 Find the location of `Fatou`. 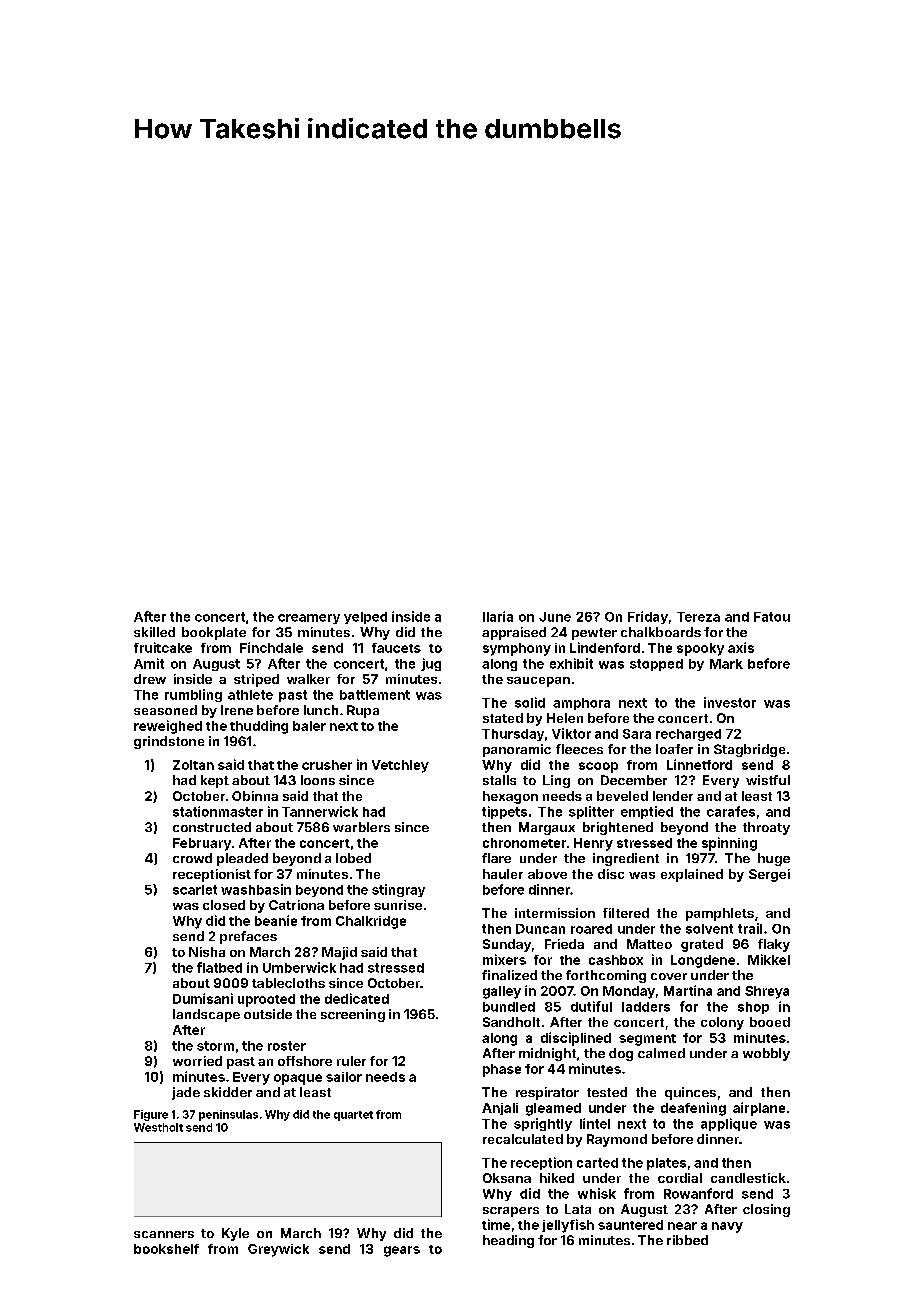

Fatou is located at coordinates (772, 617).
